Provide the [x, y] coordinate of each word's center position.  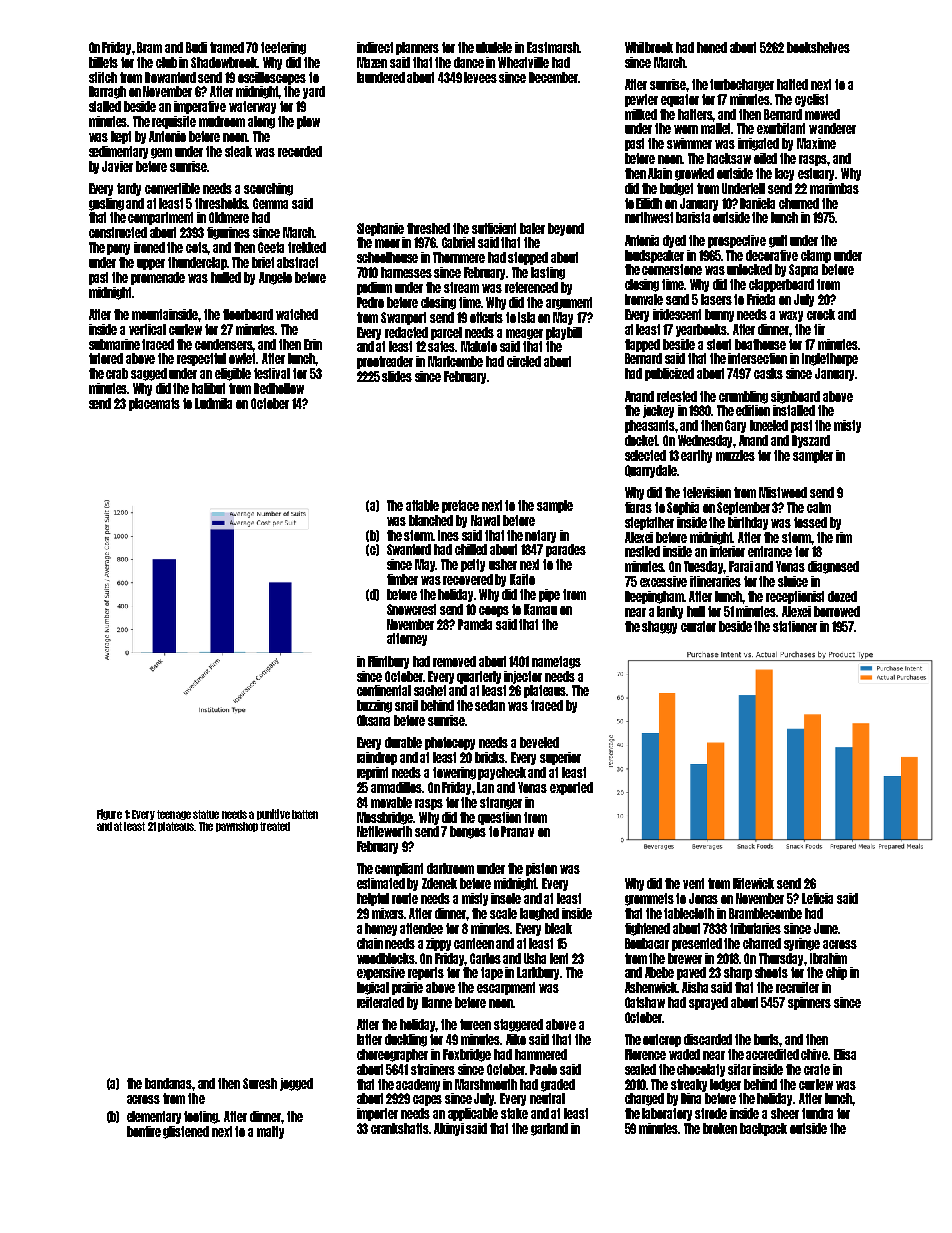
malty [270, 1132]
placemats [154, 404]
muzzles [735, 455]
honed [712, 47]
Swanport [403, 318]
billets [103, 62]
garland [549, 1129]
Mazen [372, 62]
